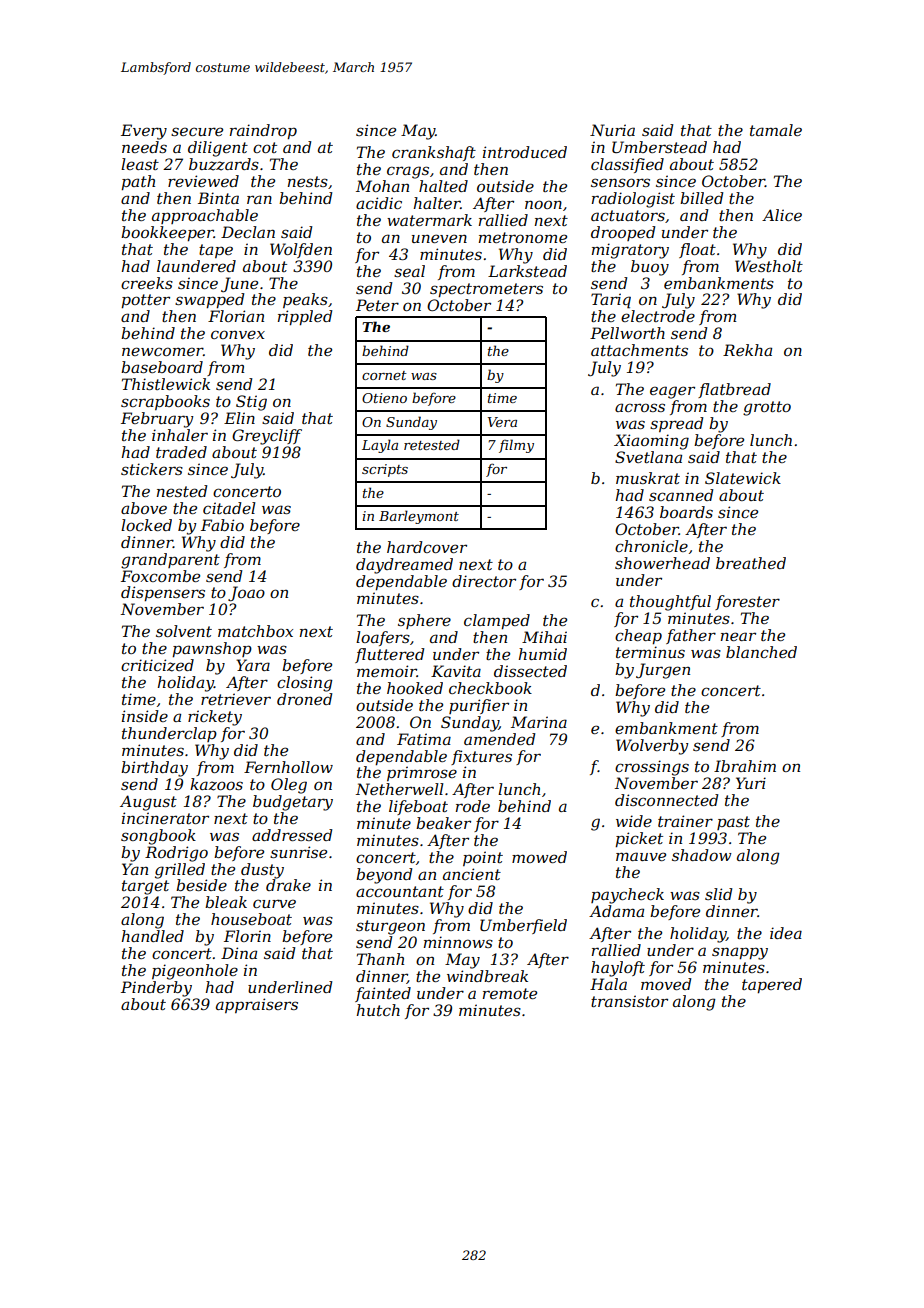 Image resolution: width=924 pixels, height=1308 pixels. Describe the element at coordinates (525, 152) in the screenshot. I see `introduced` at that location.
